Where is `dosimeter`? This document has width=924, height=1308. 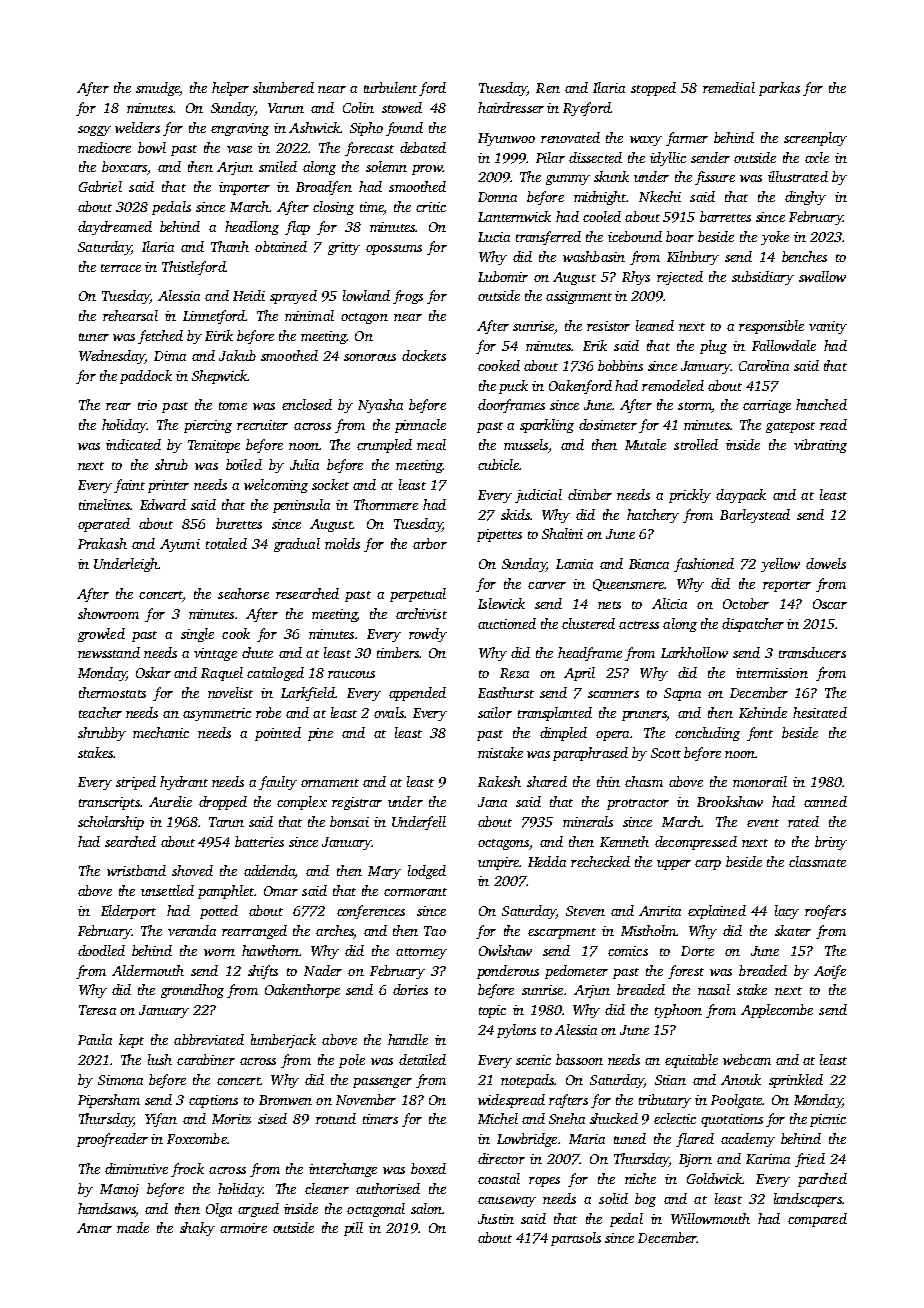
dosimeter is located at coordinates (608, 424).
